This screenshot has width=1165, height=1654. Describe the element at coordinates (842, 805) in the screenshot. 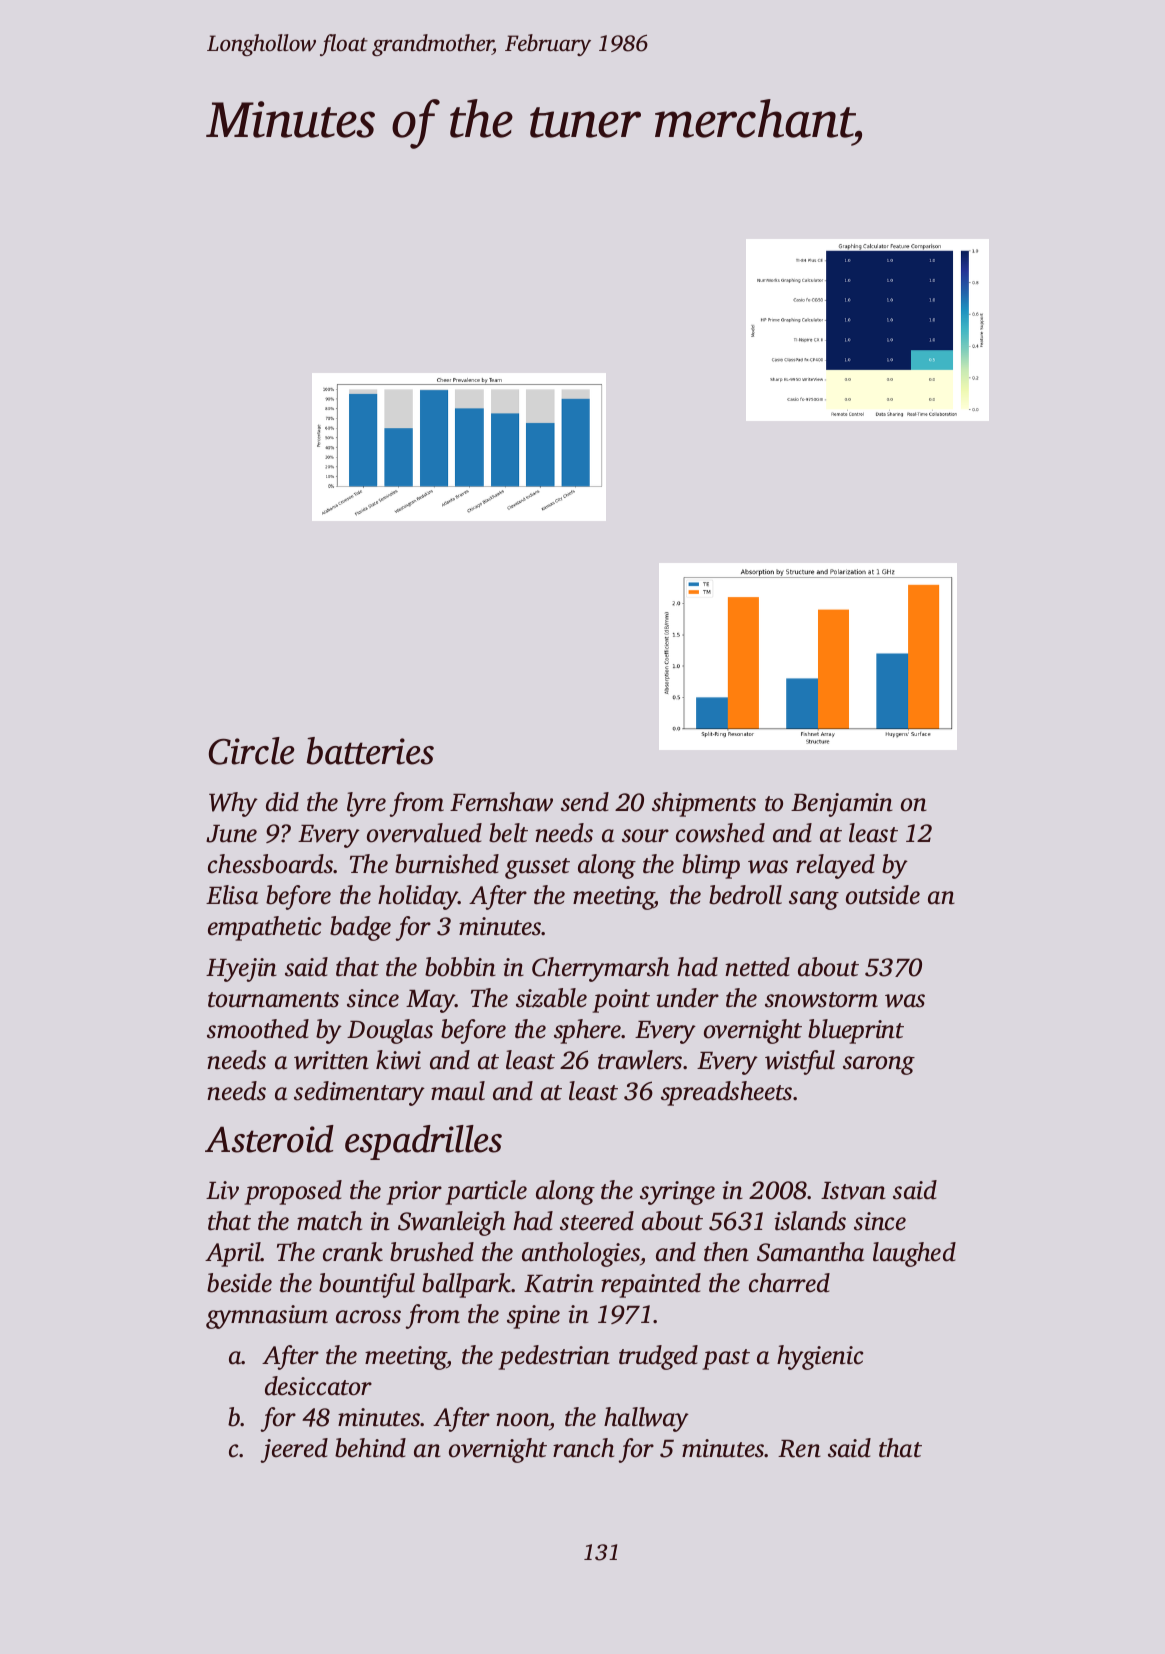

I see `Benjamin` at that location.
